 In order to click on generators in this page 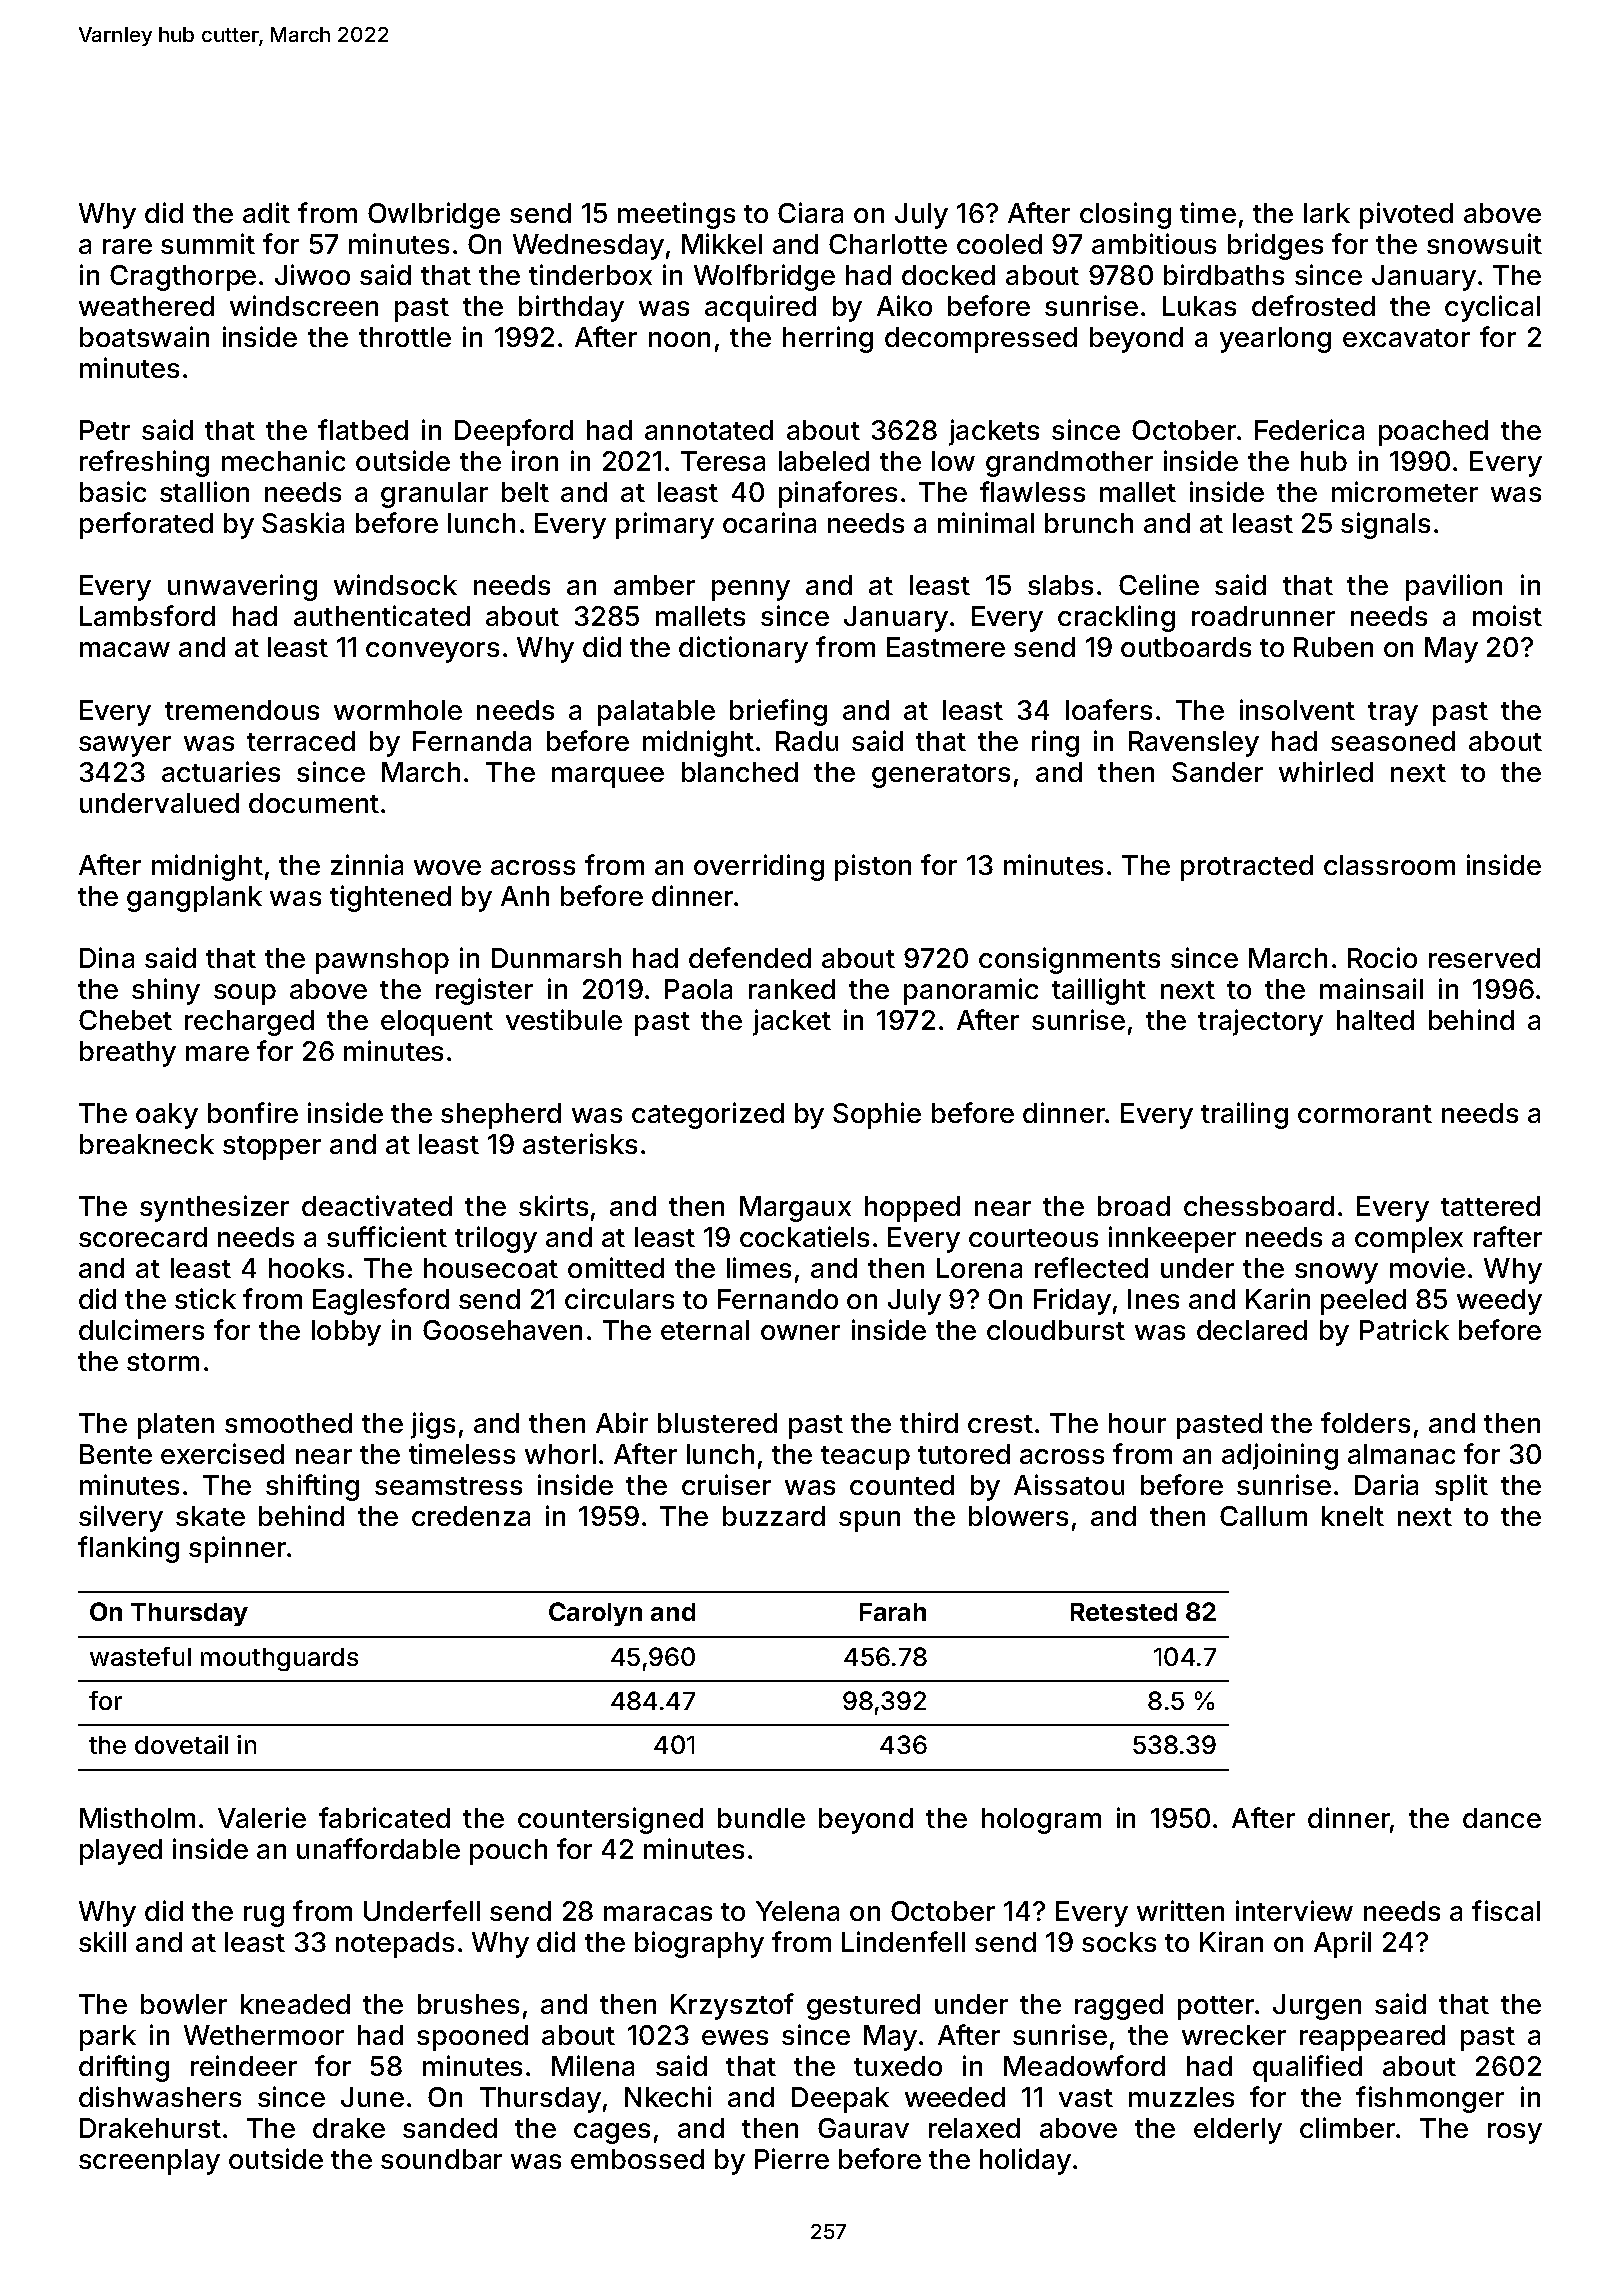, I will do `click(941, 776)`.
